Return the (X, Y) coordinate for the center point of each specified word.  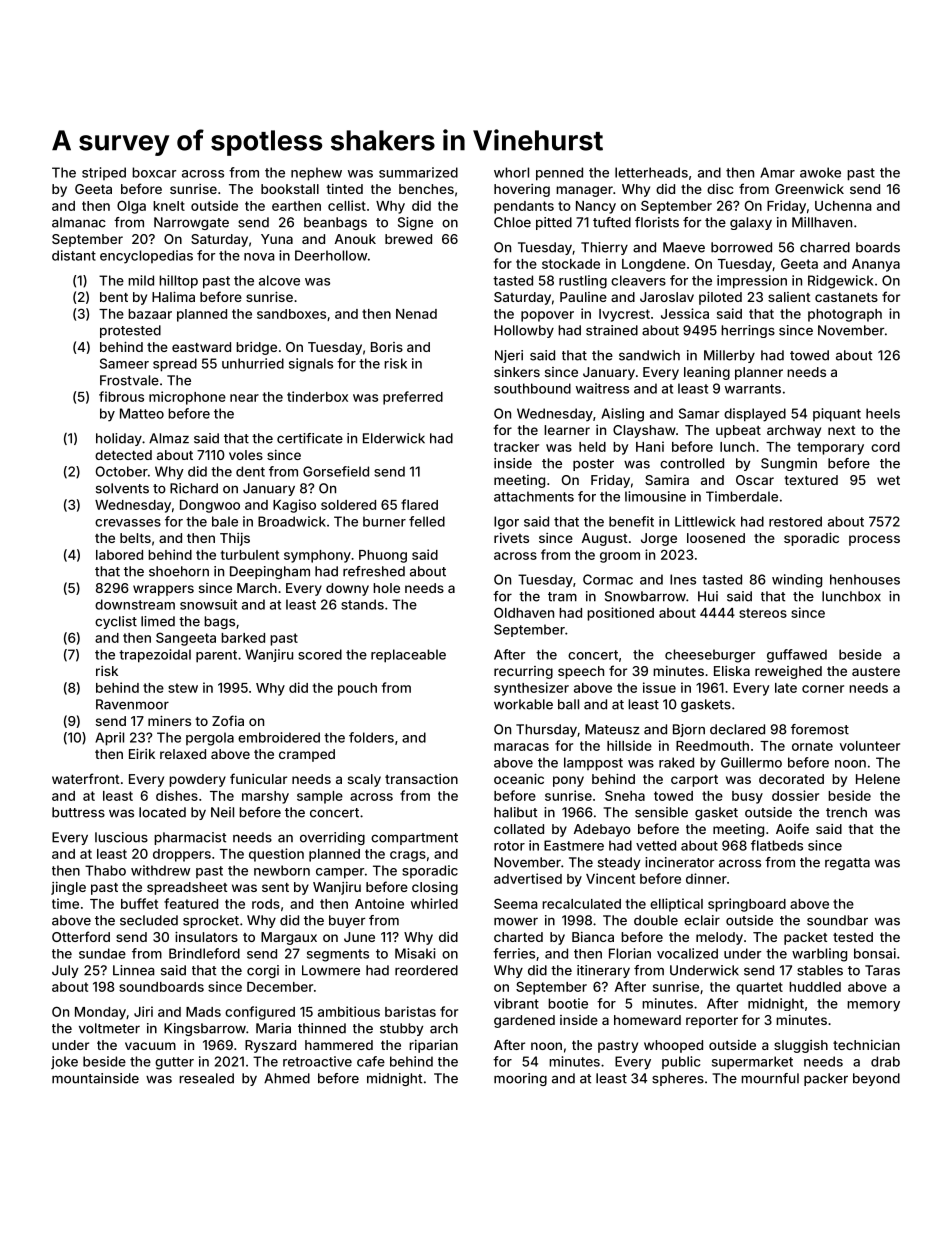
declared (737, 729)
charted (518, 937)
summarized (418, 172)
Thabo (105, 870)
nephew (316, 174)
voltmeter (109, 1028)
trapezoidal (155, 656)
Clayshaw (644, 431)
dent (250, 471)
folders (371, 737)
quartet (759, 988)
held (592, 447)
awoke (820, 172)
